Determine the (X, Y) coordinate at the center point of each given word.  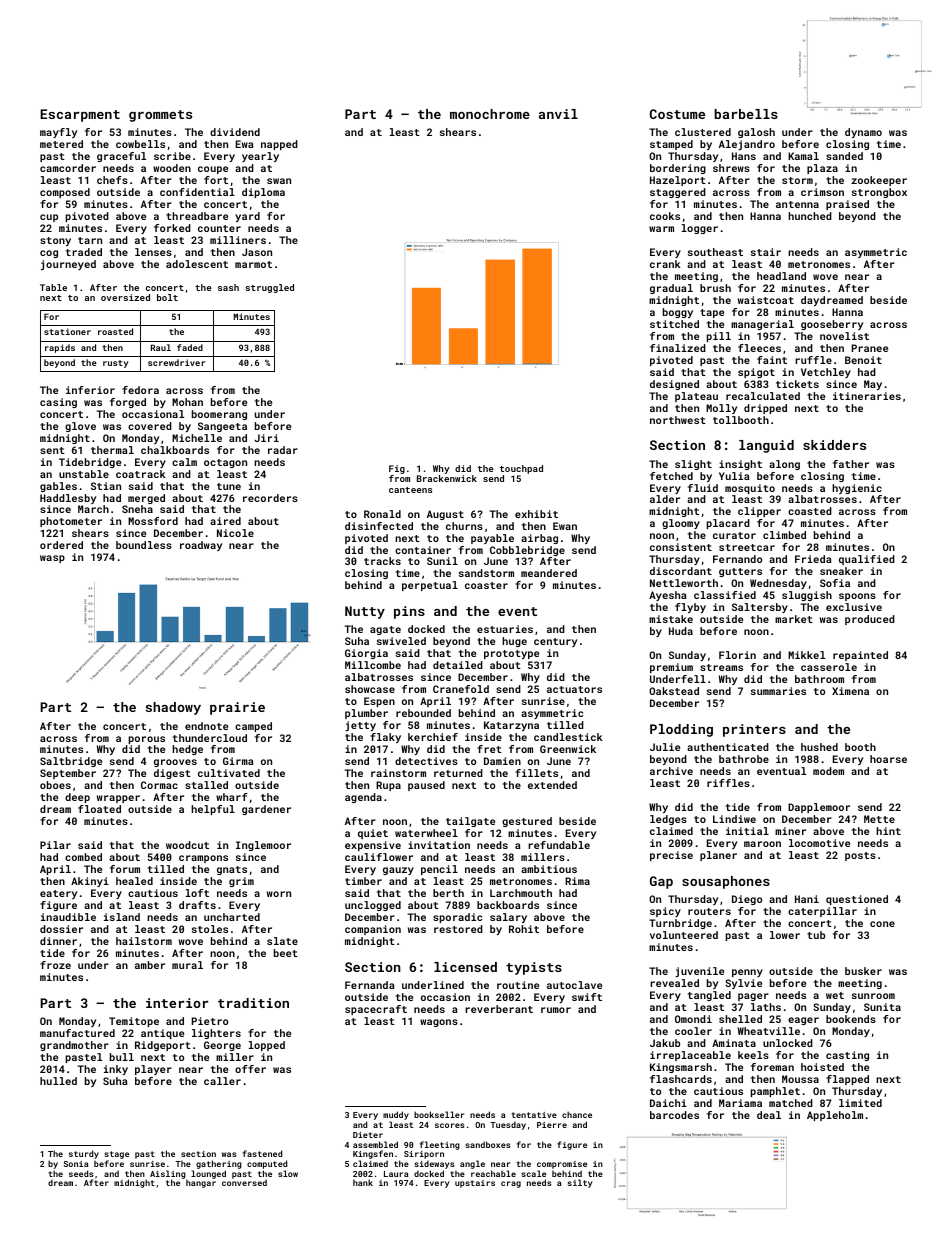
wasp (52, 559)
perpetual (430, 586)
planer (718, 856)
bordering (678, 169)
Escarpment (80, 115)
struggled (270, 288)
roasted (115, 331)
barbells (746, 114)
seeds (81, 1173)
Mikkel (806, 655)
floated (99, 809)
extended (552, 785)
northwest (678, 420)
